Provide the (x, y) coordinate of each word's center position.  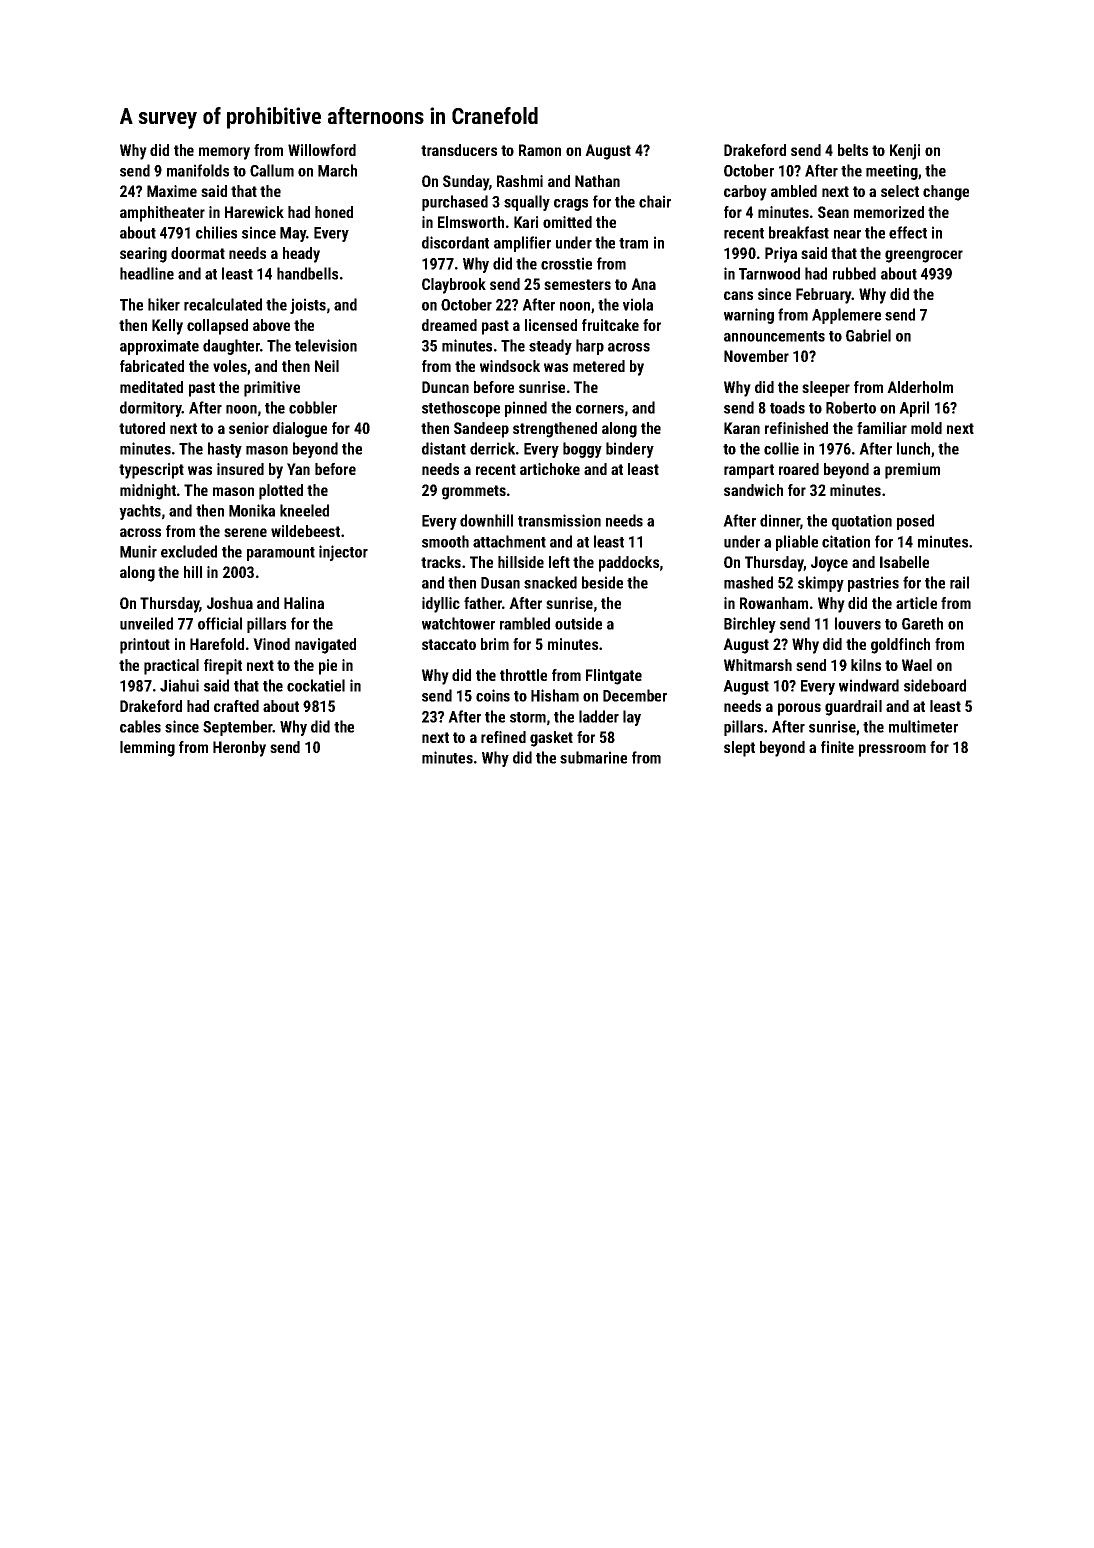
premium (912, 471)
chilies (216, 232)
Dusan (500, 583)
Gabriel (868, 335)
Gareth (922, 623)
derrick (492, 448)
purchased (455, 203)
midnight (148, 492)
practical (171, 667)
